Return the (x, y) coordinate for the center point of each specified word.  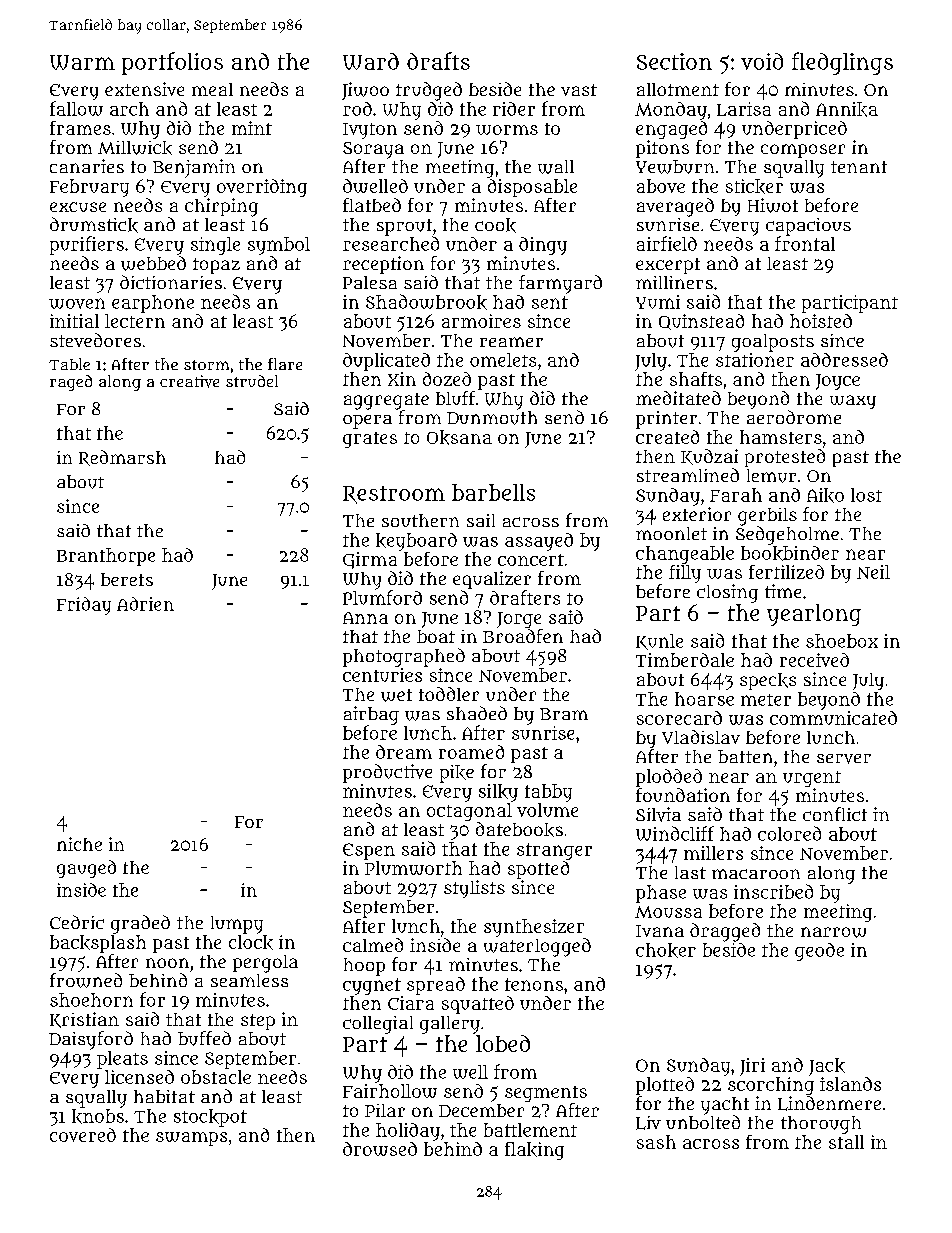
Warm (82, 62)
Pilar (385, 1110)
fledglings (842, 63)
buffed (204, 1038)
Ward (371, 61)
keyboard (416, 542)
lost (866, 495)
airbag (371, 715)
